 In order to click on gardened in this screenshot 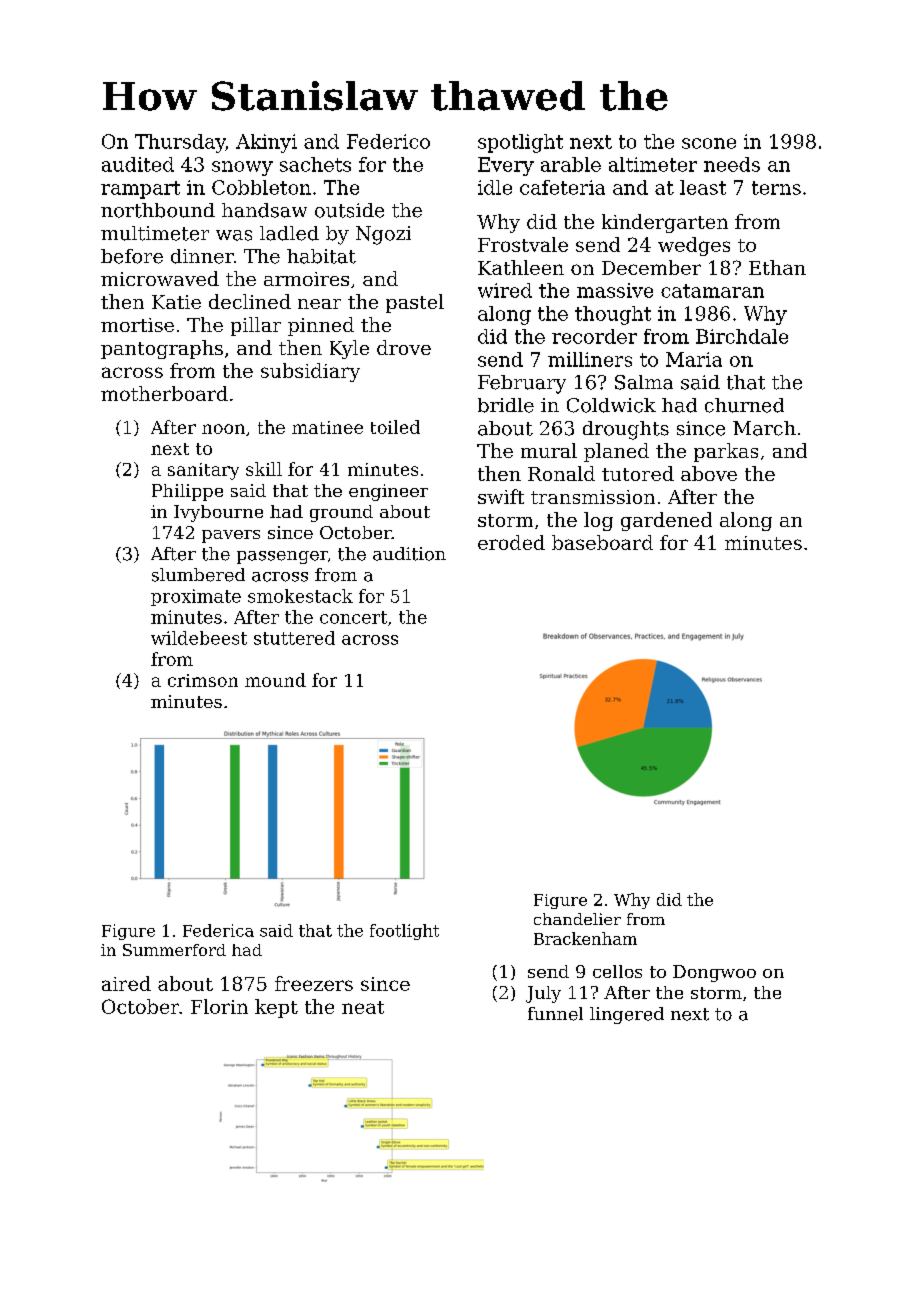, I will do `click(666, 521)`.
